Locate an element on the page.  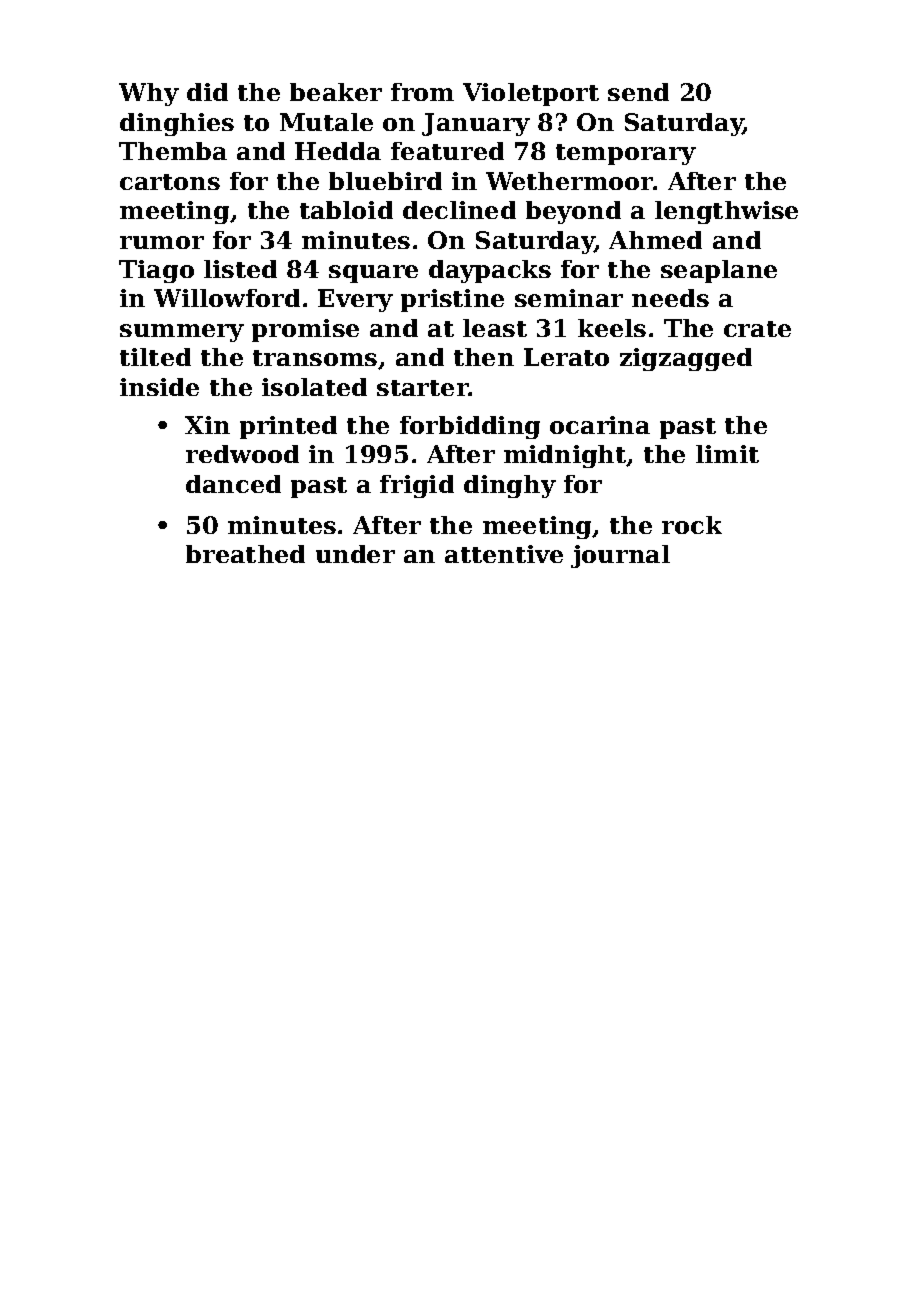
starter is located at coordinates (423, 388).
